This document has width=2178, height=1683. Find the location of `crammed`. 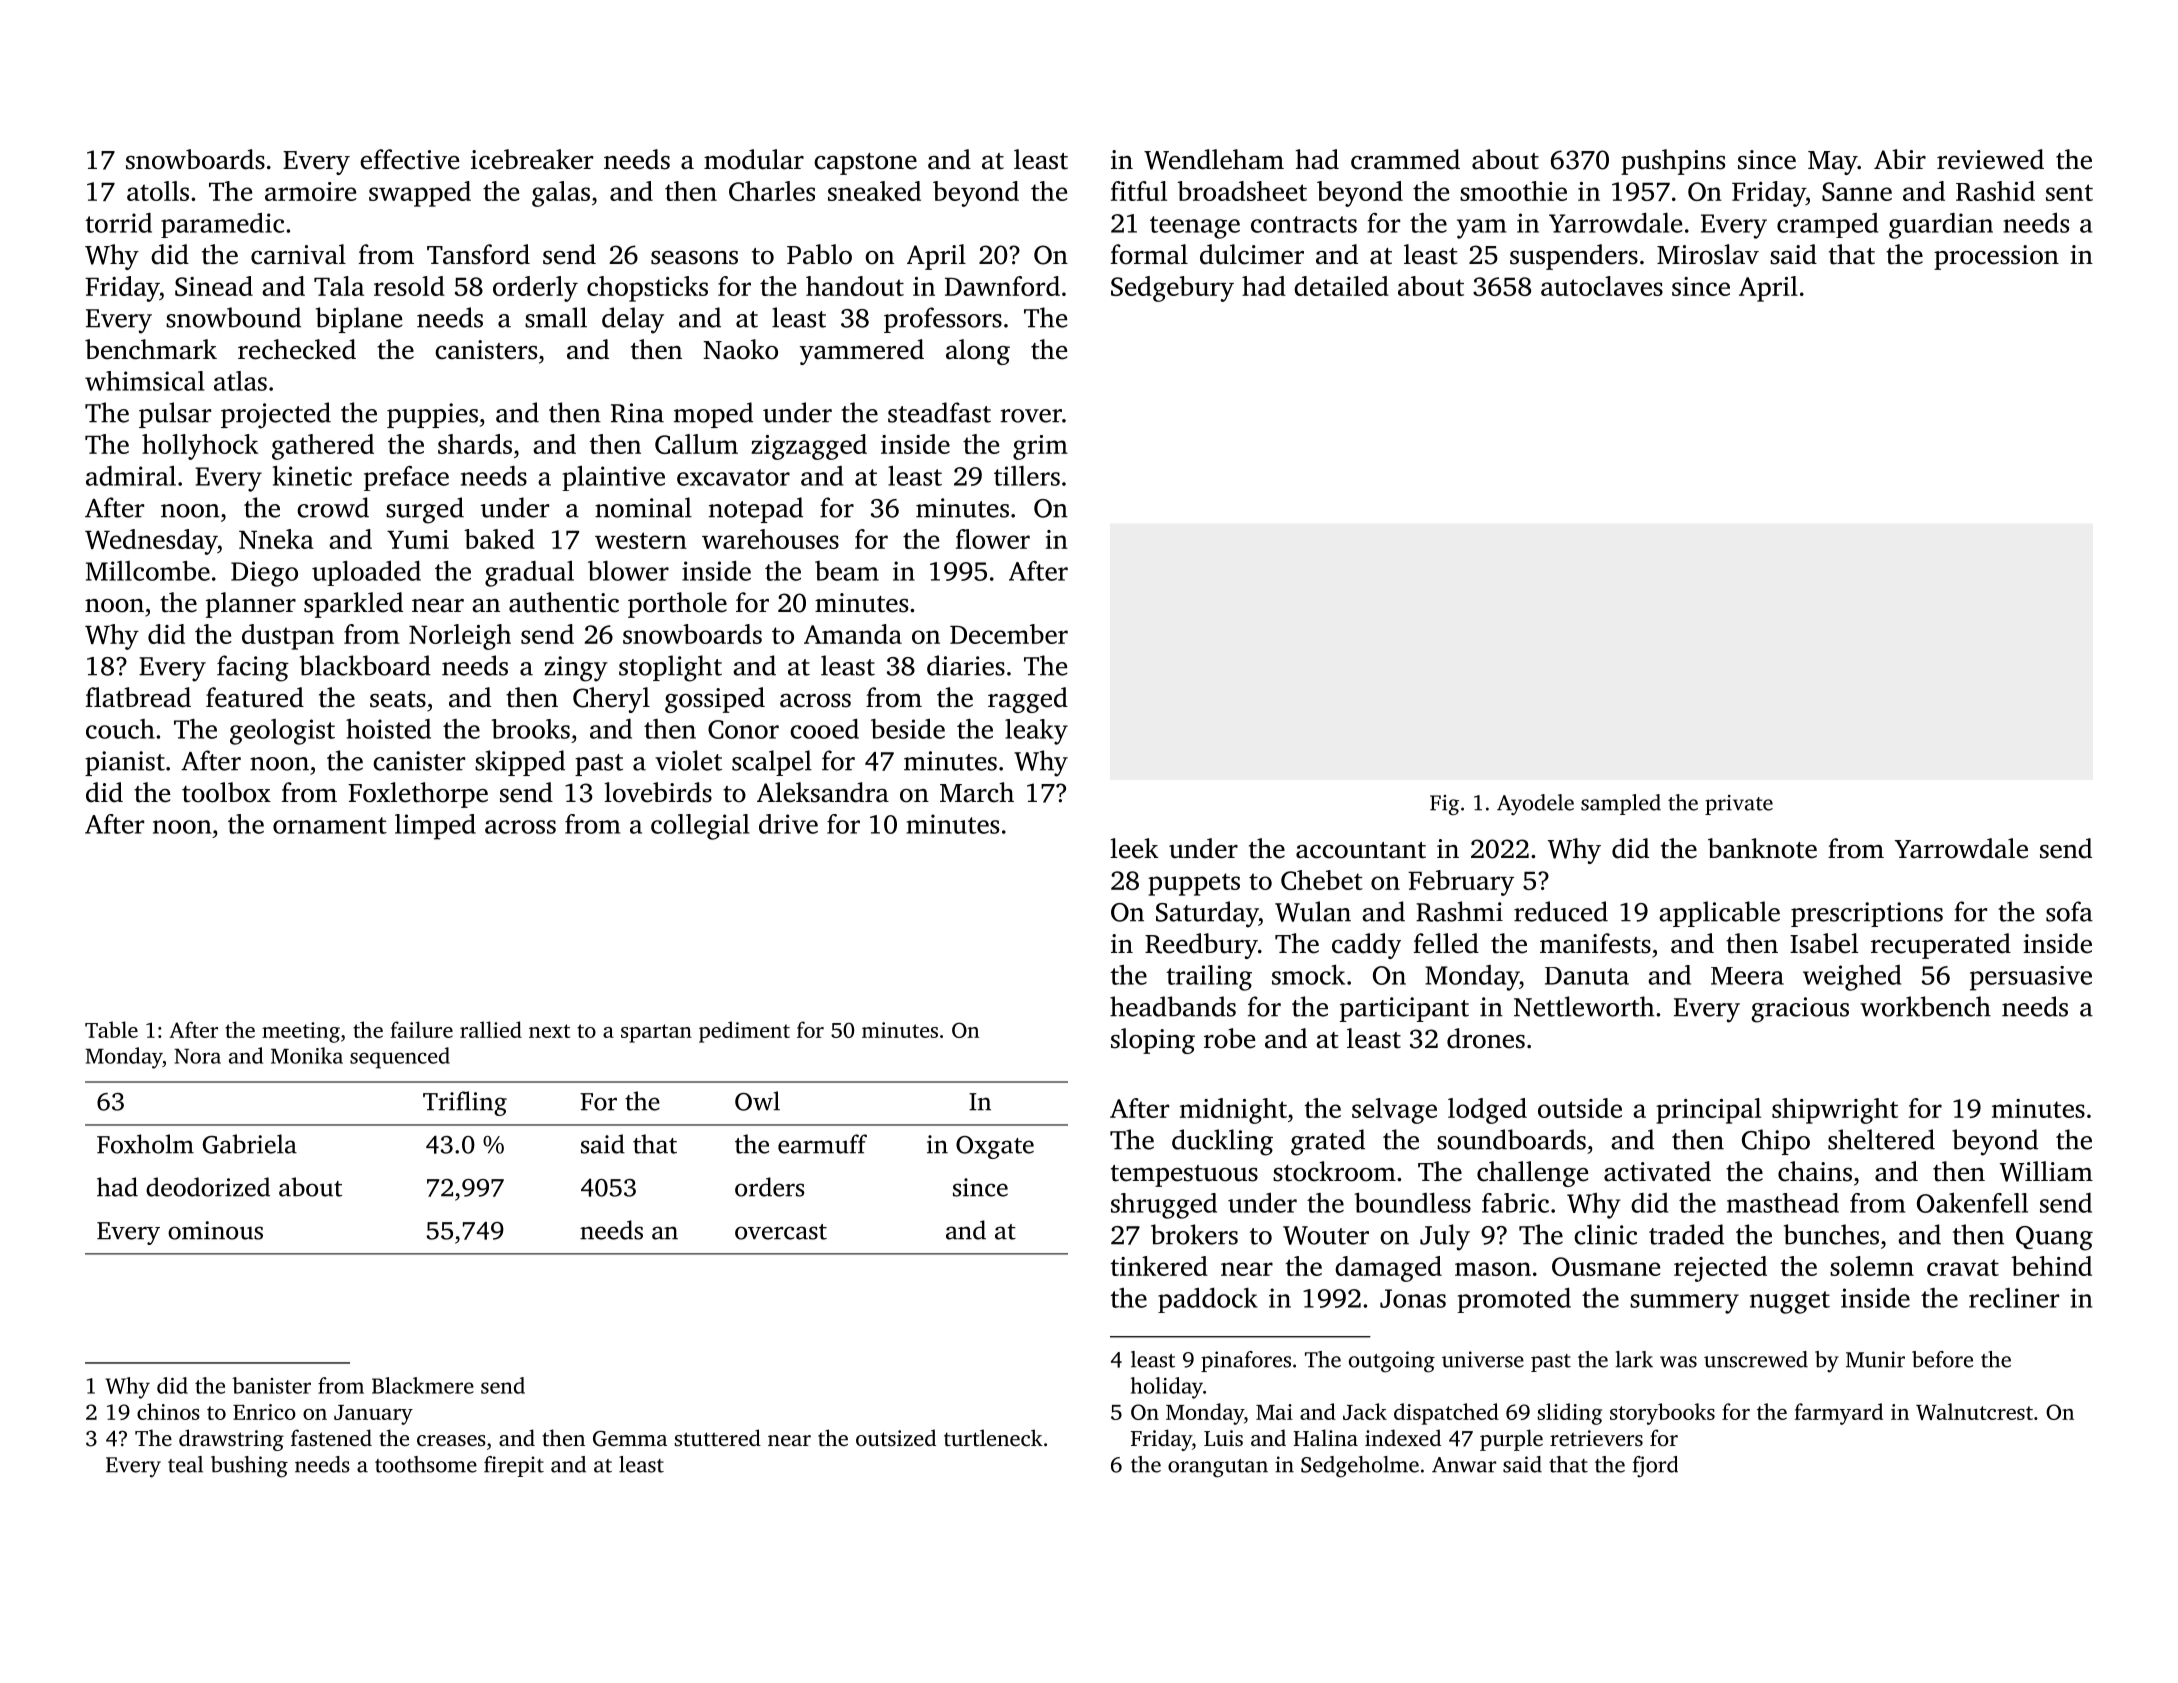

crammed is located at coordinates (1405, 159).
